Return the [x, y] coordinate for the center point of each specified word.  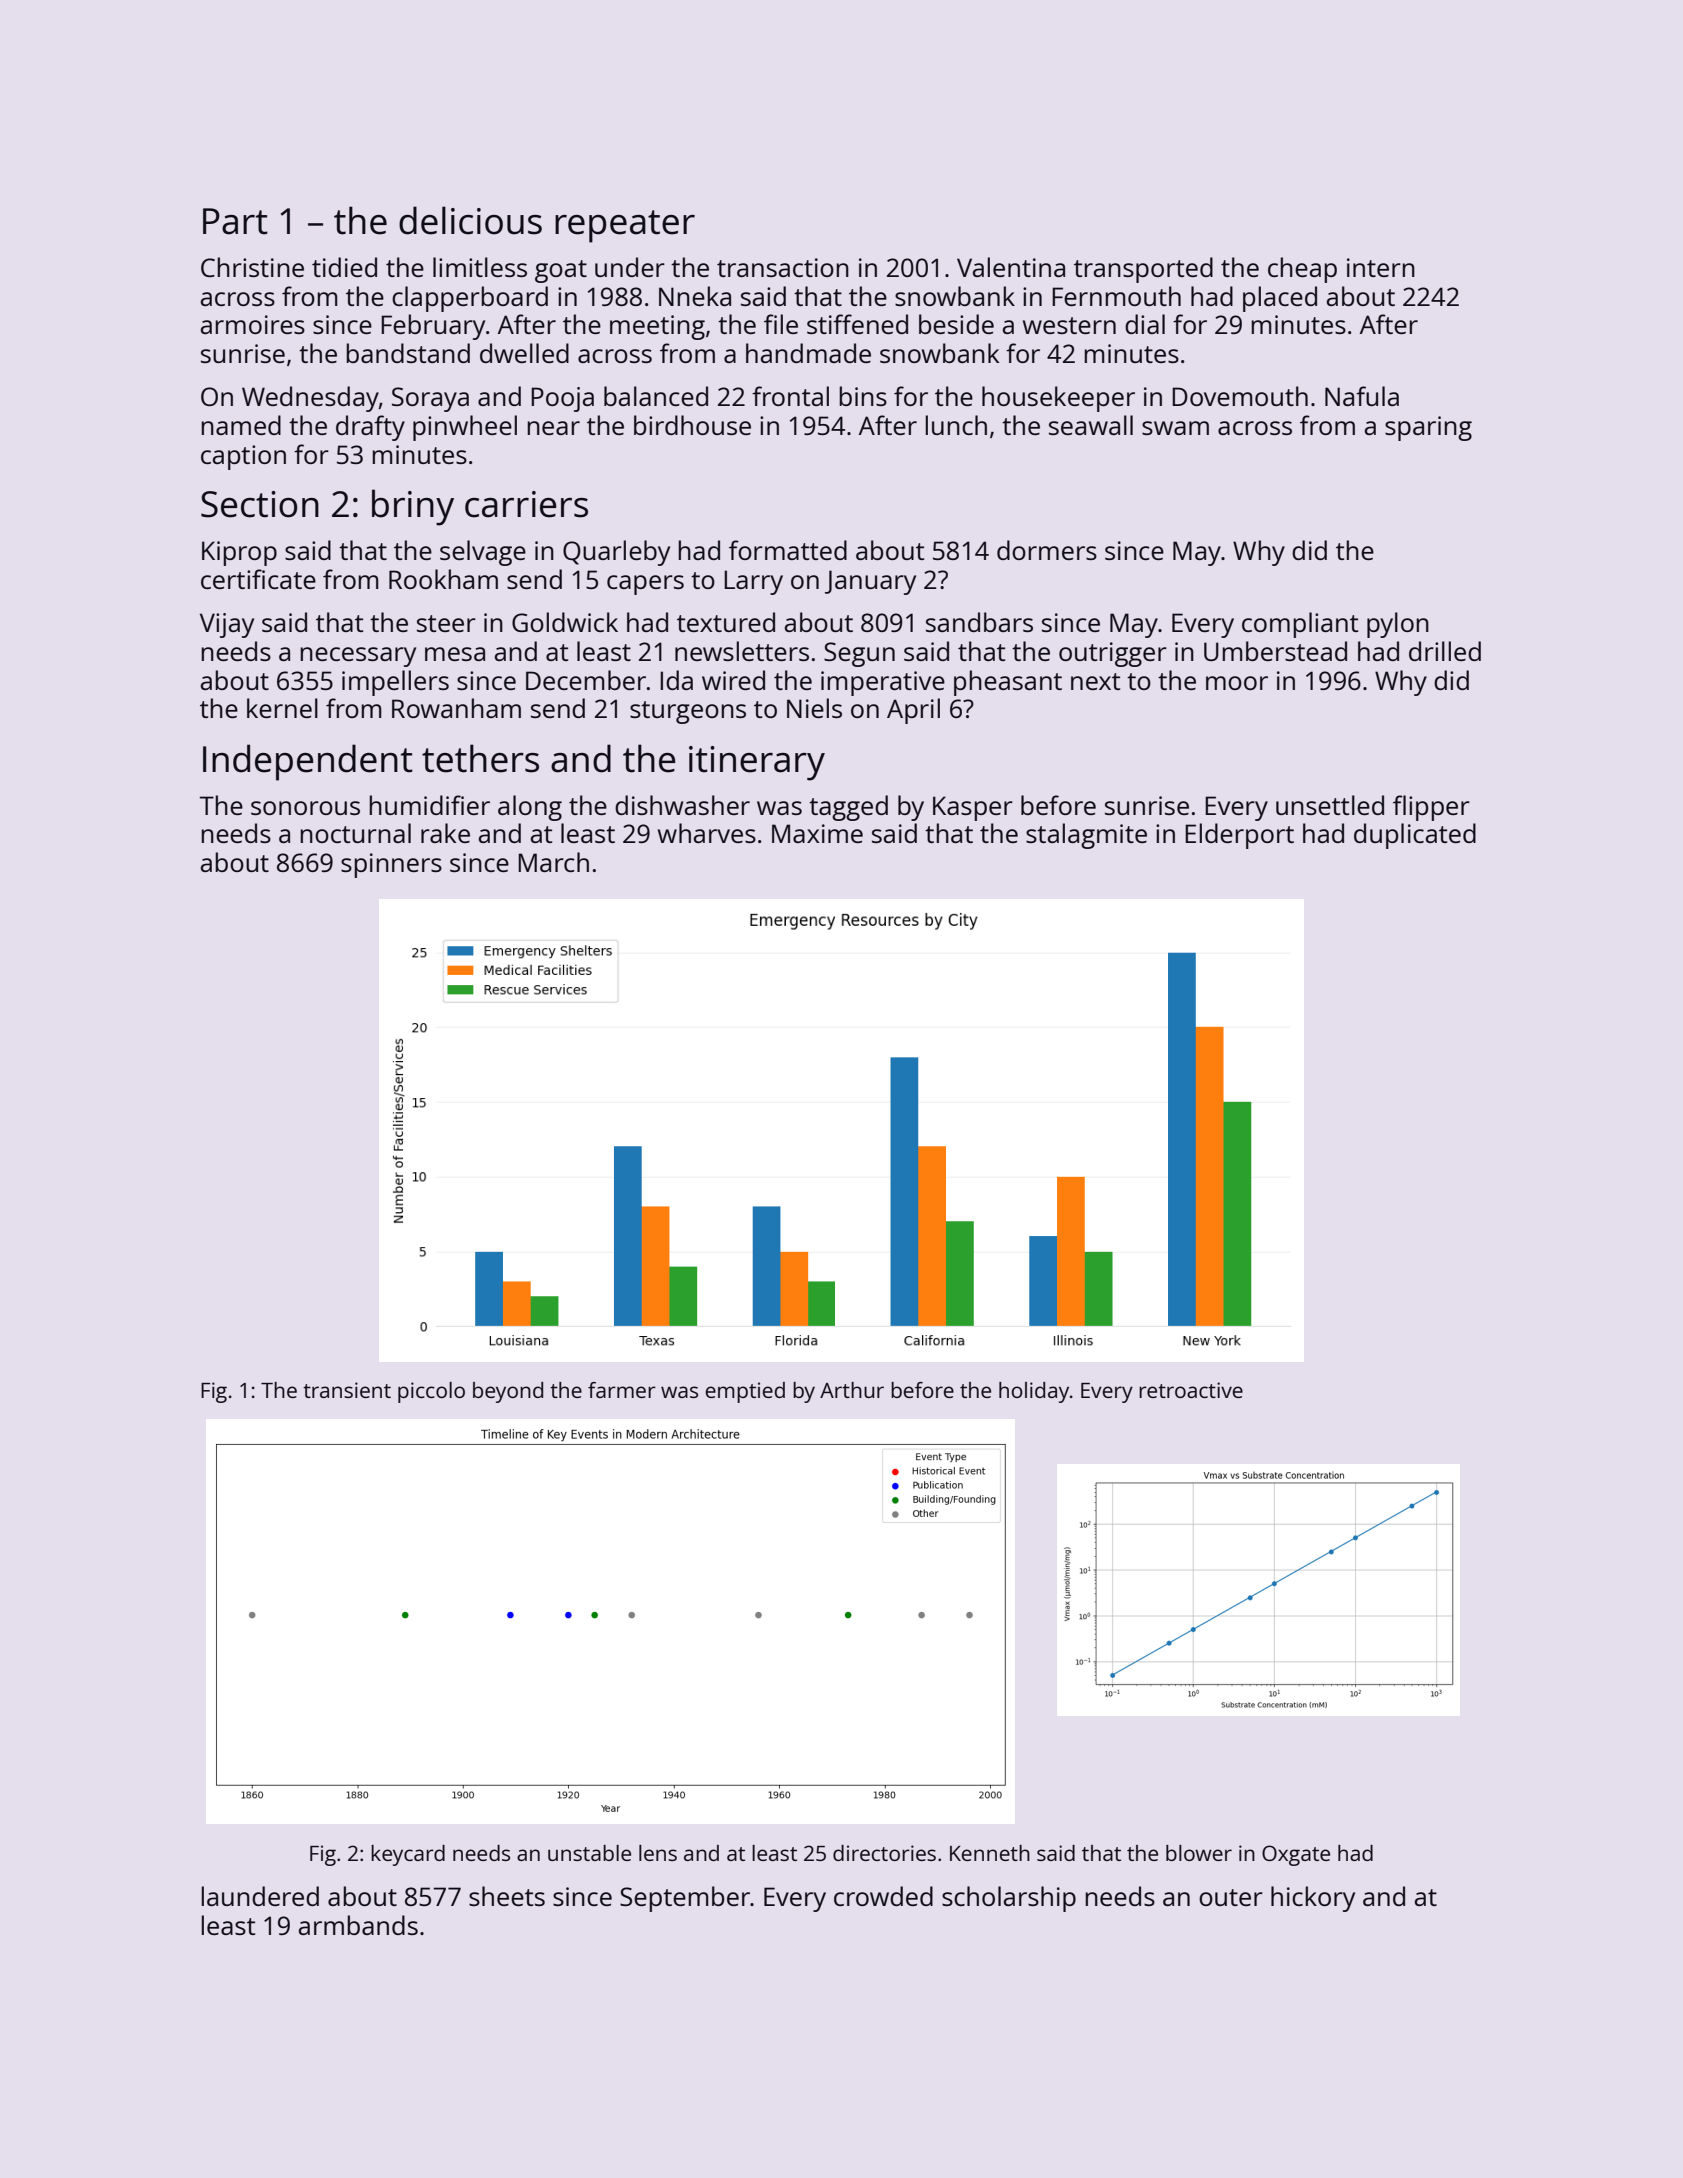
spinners [391, 865]
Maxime [817, 833]
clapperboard [470, 299]
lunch [956, 425]
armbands [358, 1925]
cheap [1302, 270]
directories [884, 1853]
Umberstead [1275, 651]
